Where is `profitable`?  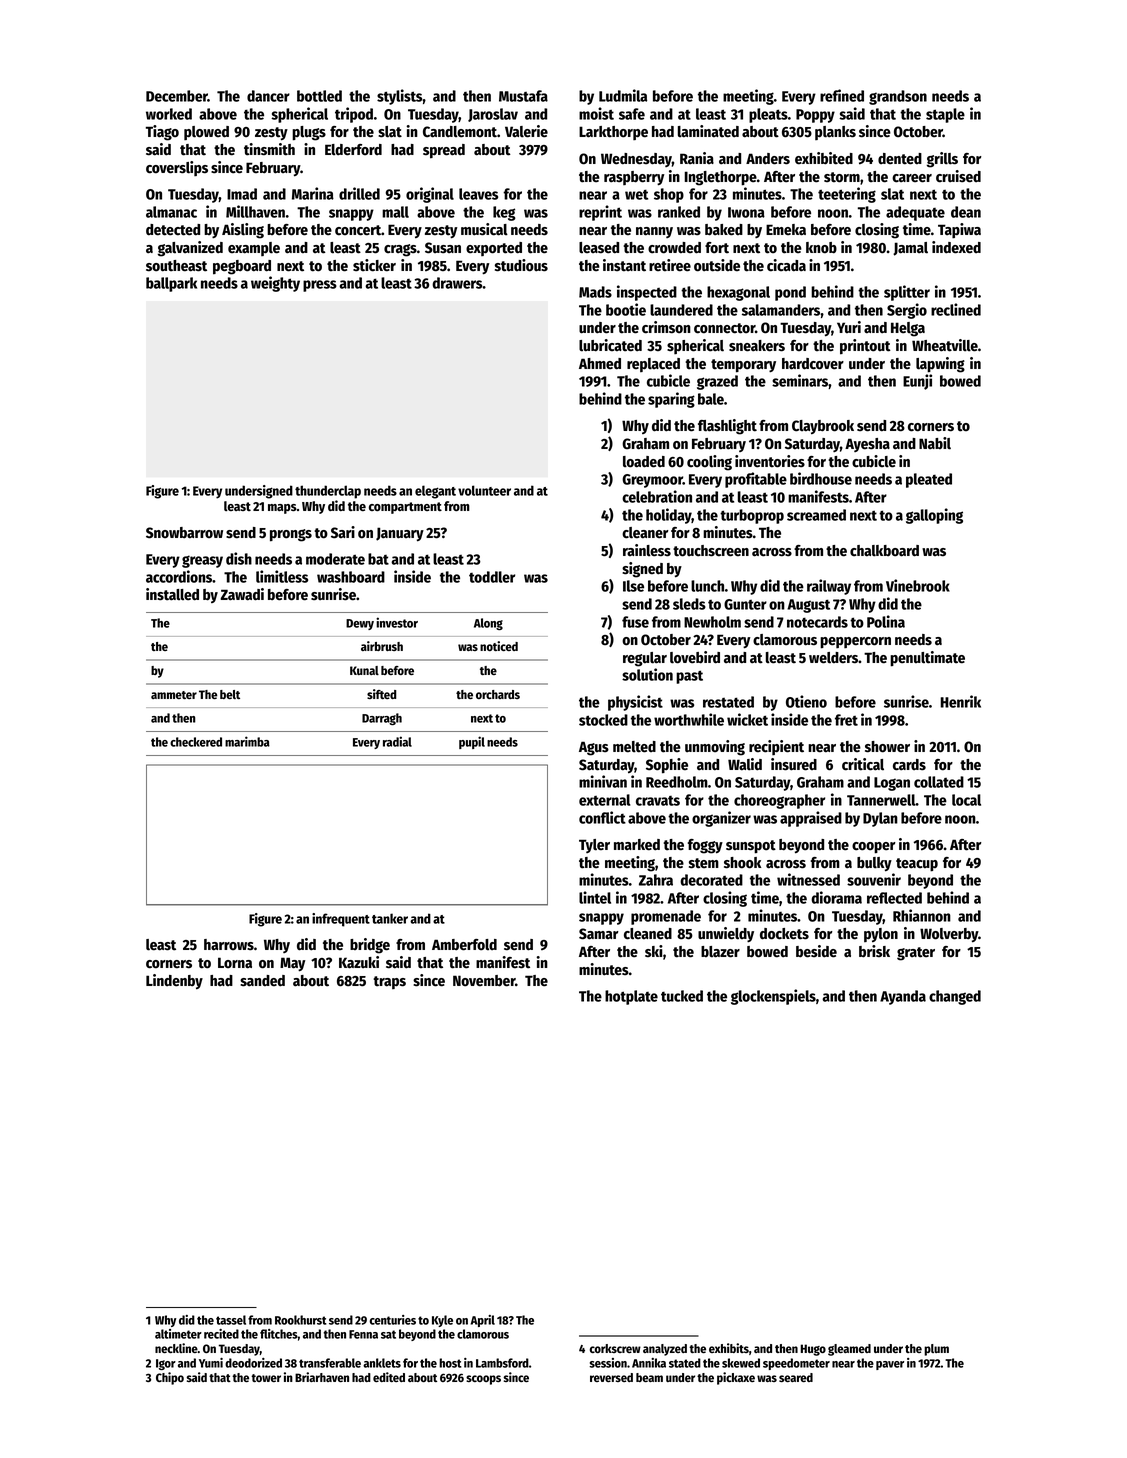 profitable is located at coordinates (756, 480).
